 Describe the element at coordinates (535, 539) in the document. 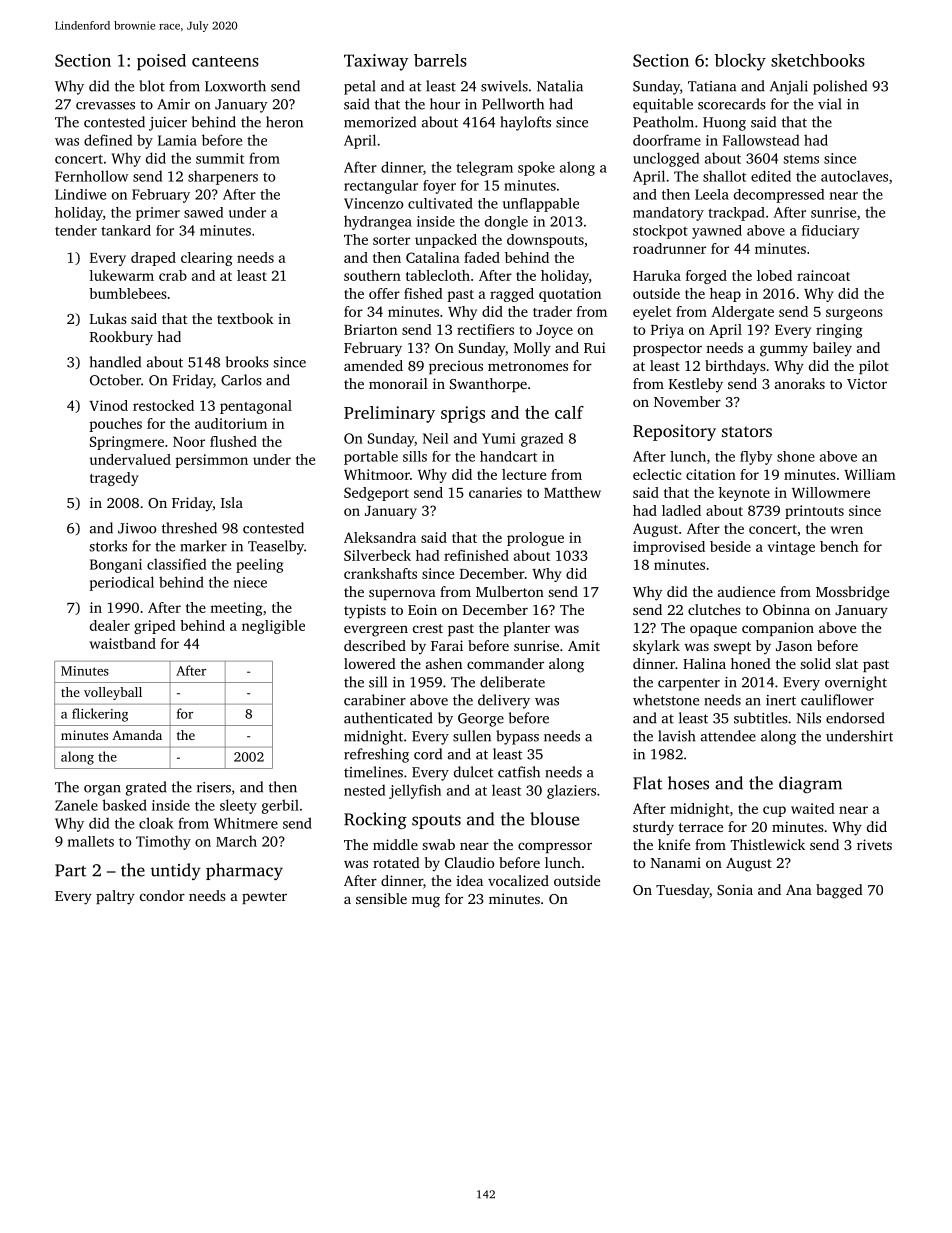

I see `prologue` at that location.
